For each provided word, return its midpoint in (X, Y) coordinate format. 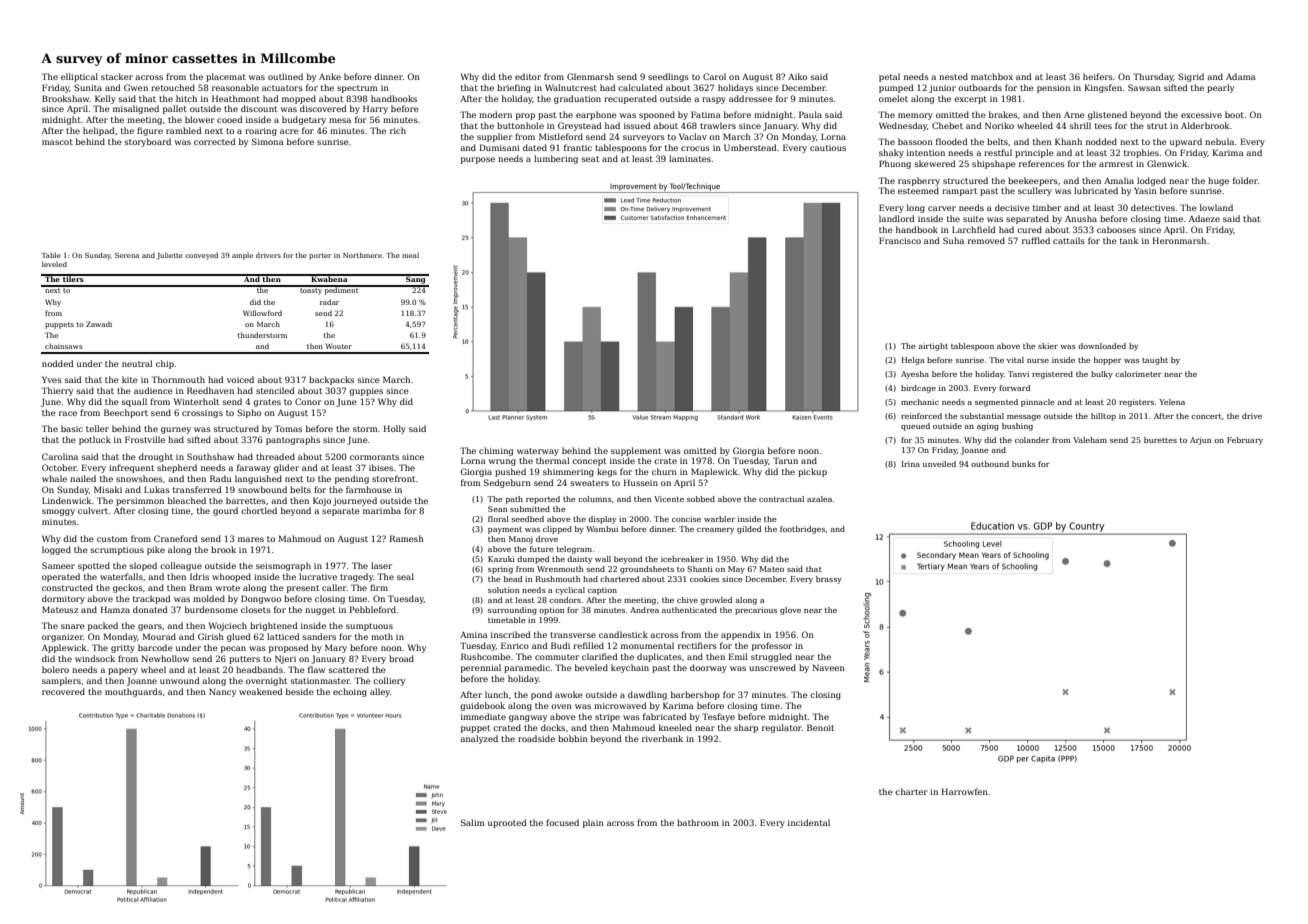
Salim (473, 822)
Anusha (1081, 218)
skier (1048, 346)
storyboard (148, 142)
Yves (52, 379)
